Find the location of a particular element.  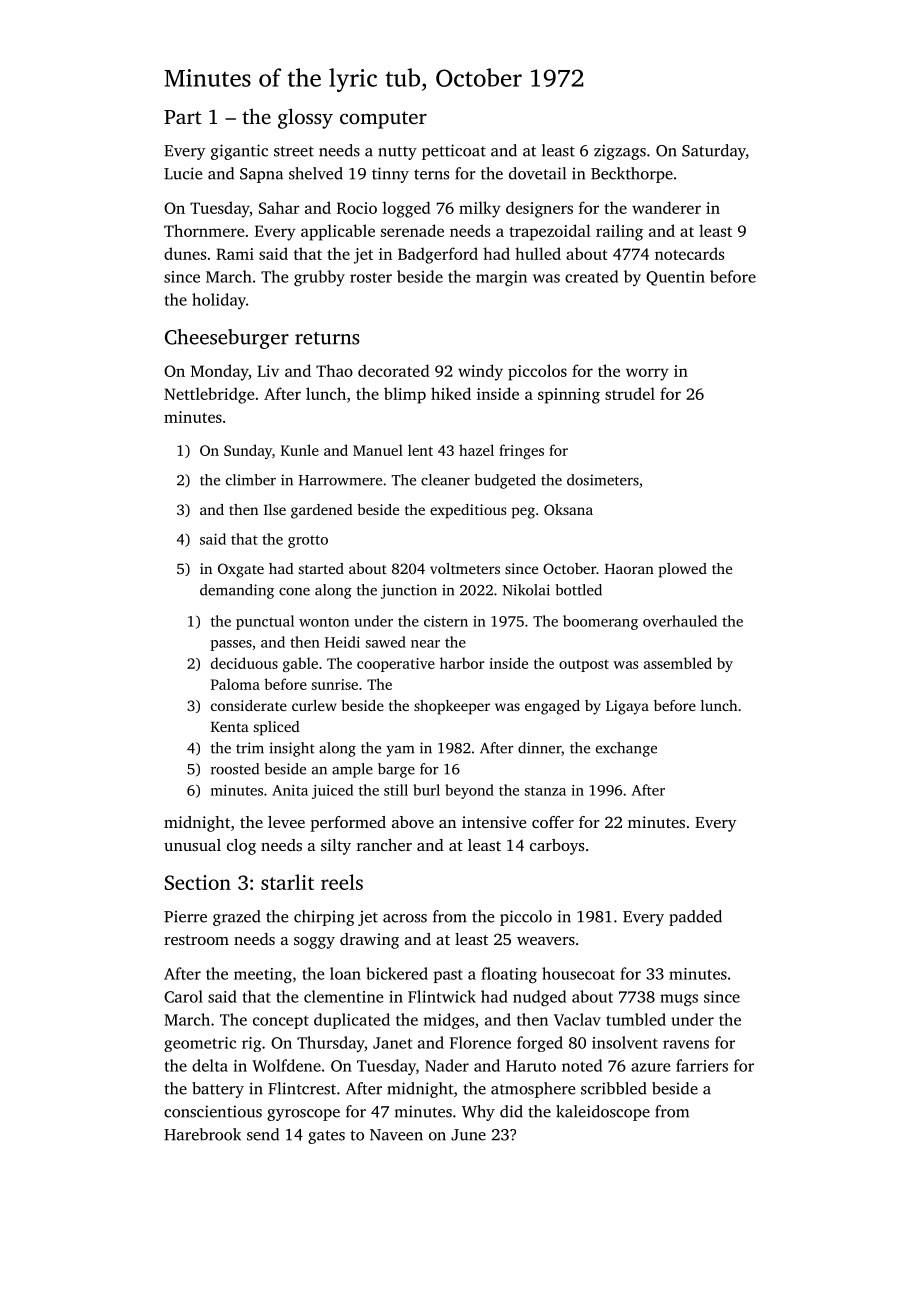

Harrowmere is located at coordinates (340, 480).
